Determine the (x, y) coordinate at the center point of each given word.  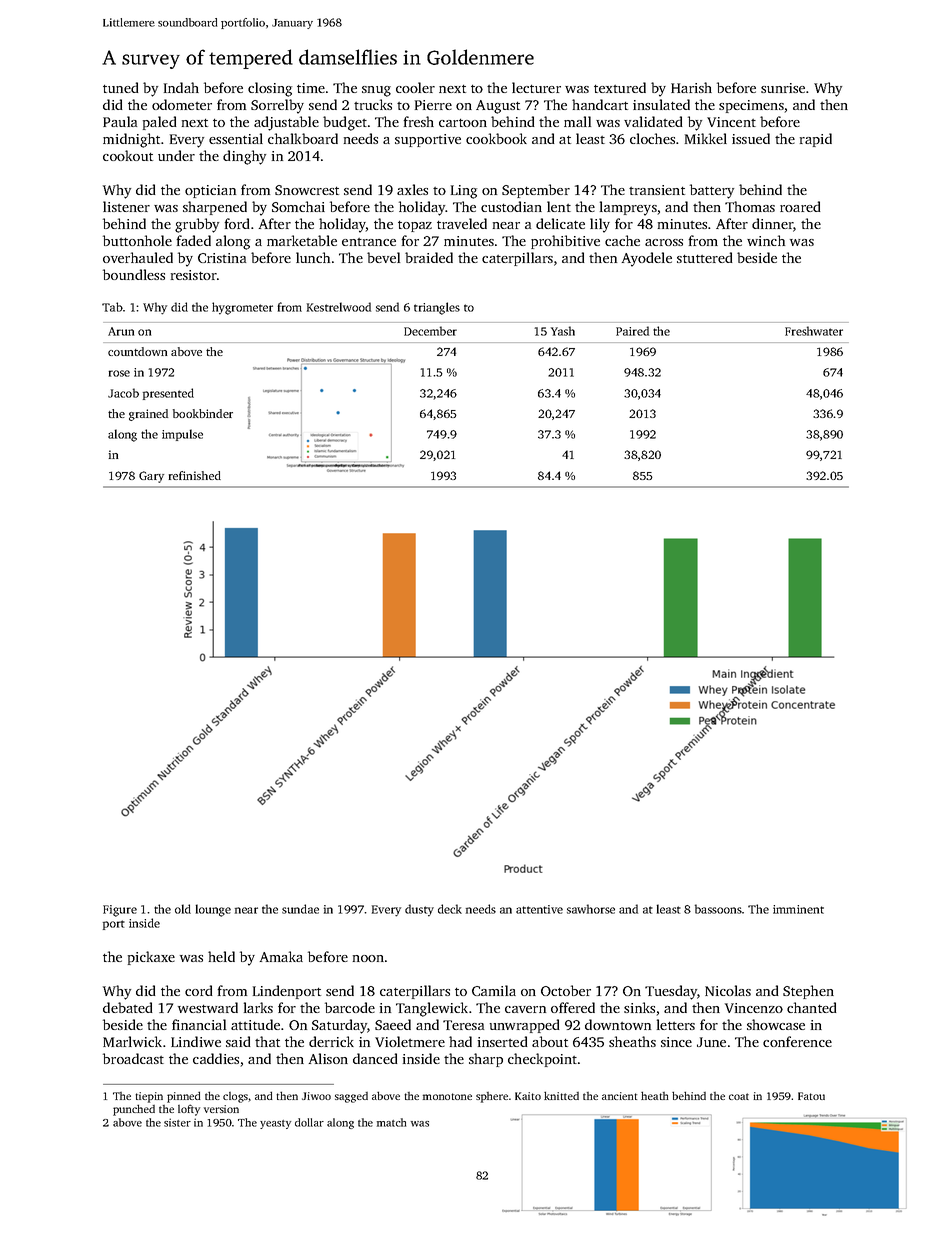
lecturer (536, 87)
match (391, 1122)
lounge (213, 910)
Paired (632, 331)
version (221, 1109)
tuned (120, 87)
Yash (563, 331)
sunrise (783, 88)
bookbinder (203, 413)
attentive (539, 909)
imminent (798, 909)
